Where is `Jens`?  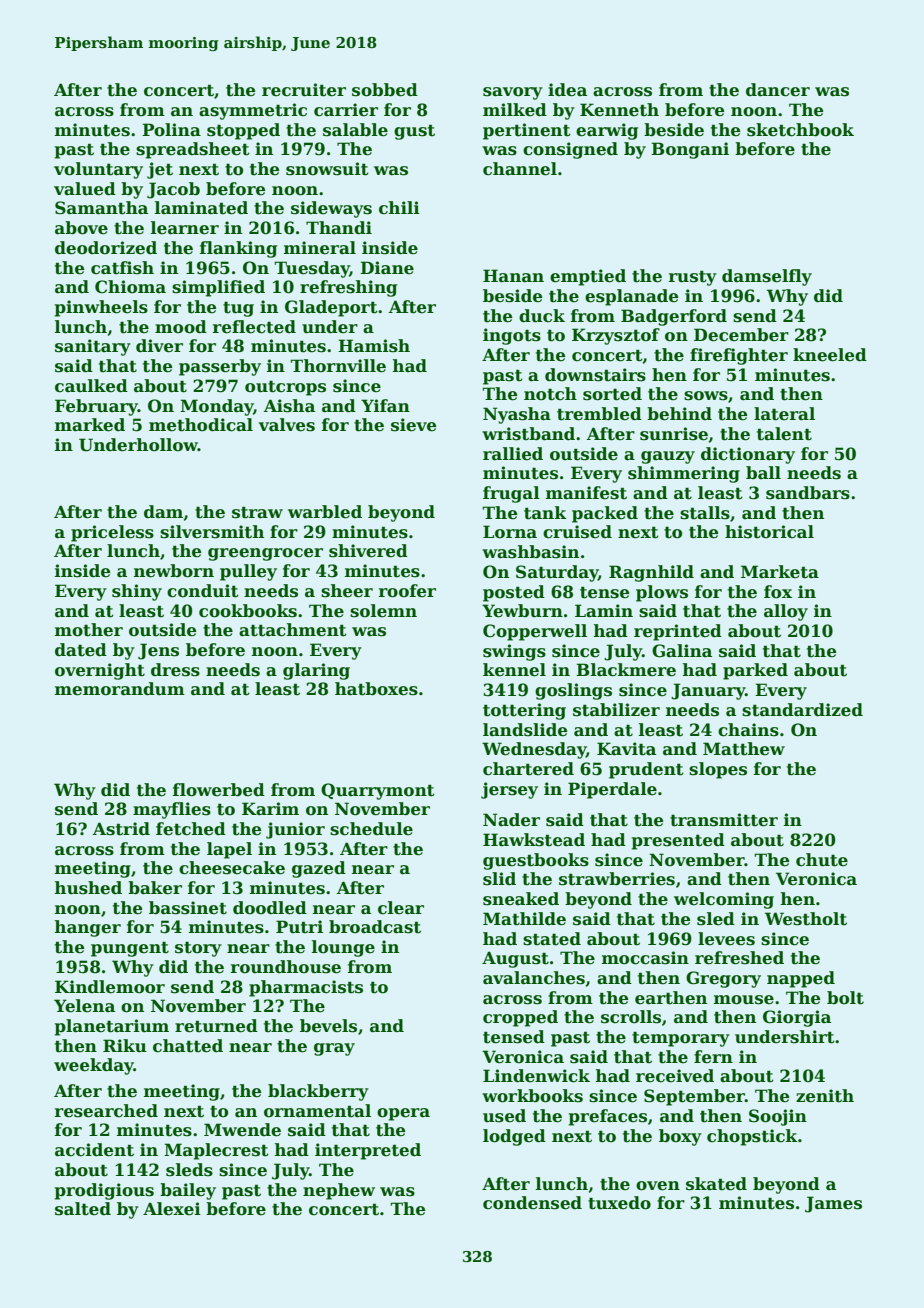 Jens is located at coordinates (158, 651).
